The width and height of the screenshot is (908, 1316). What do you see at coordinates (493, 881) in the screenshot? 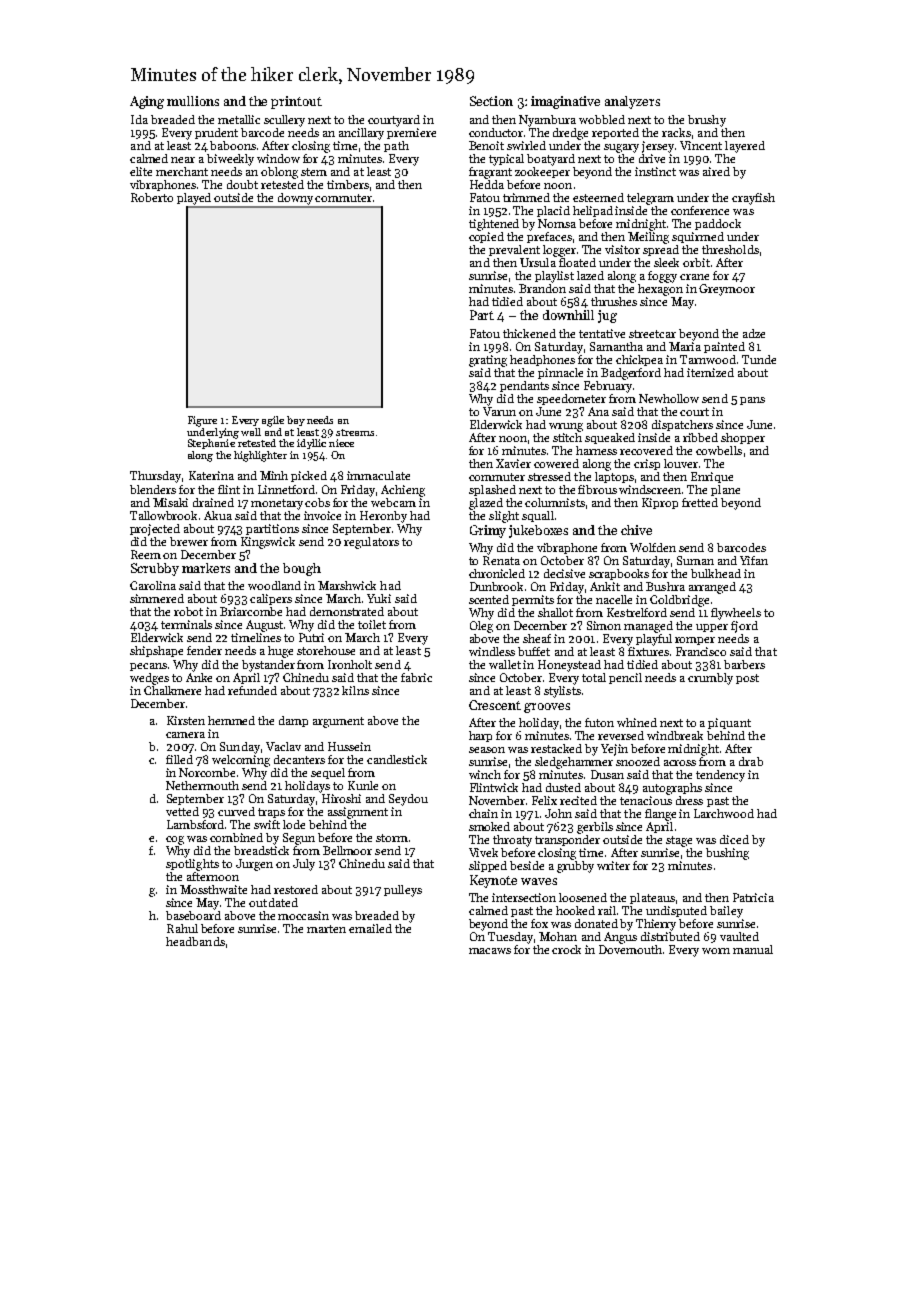
I see `Keynote` at bounding box center [493, 881].
